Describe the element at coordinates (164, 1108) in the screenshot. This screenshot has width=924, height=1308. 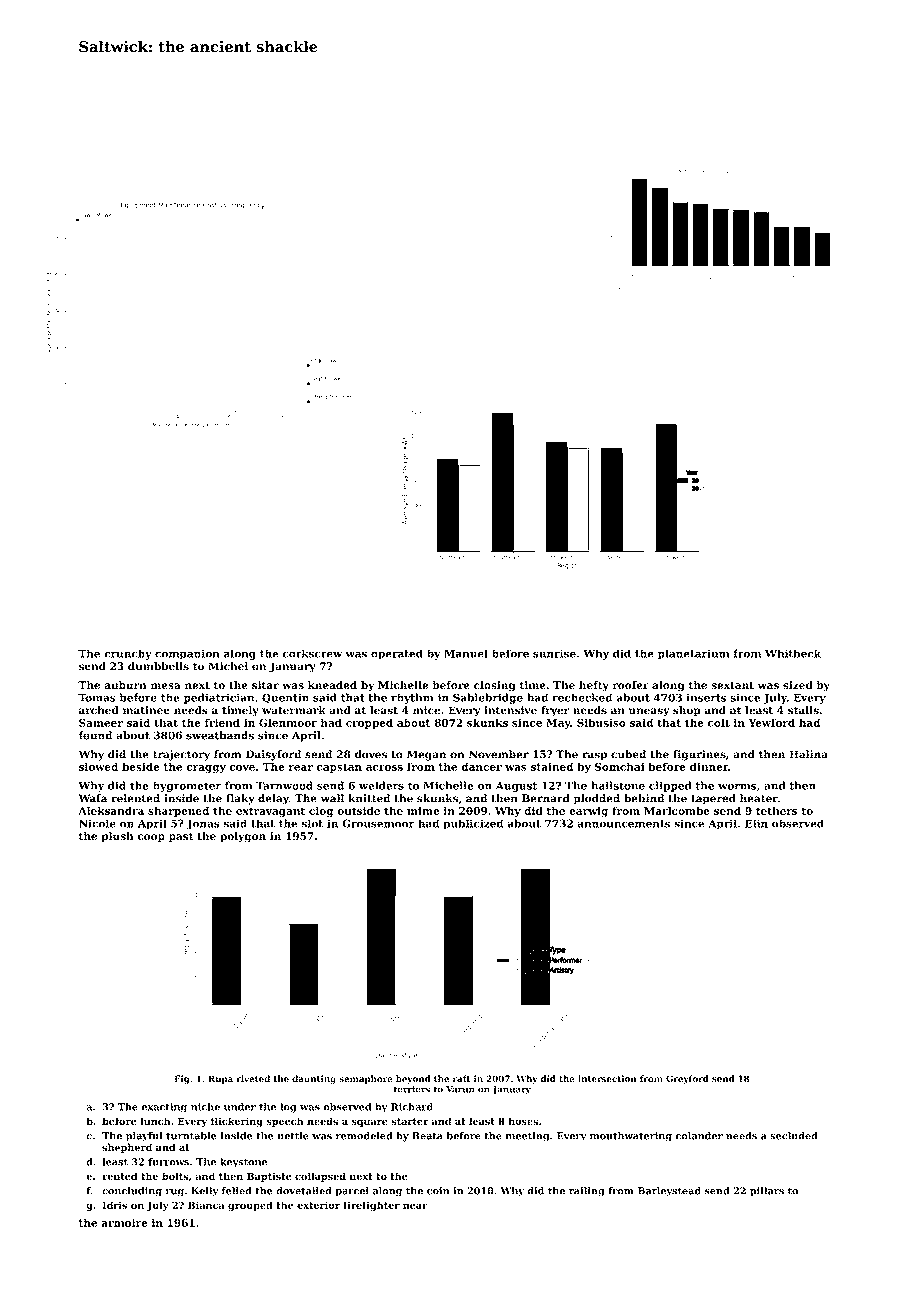
I see `exacting` at that location.
